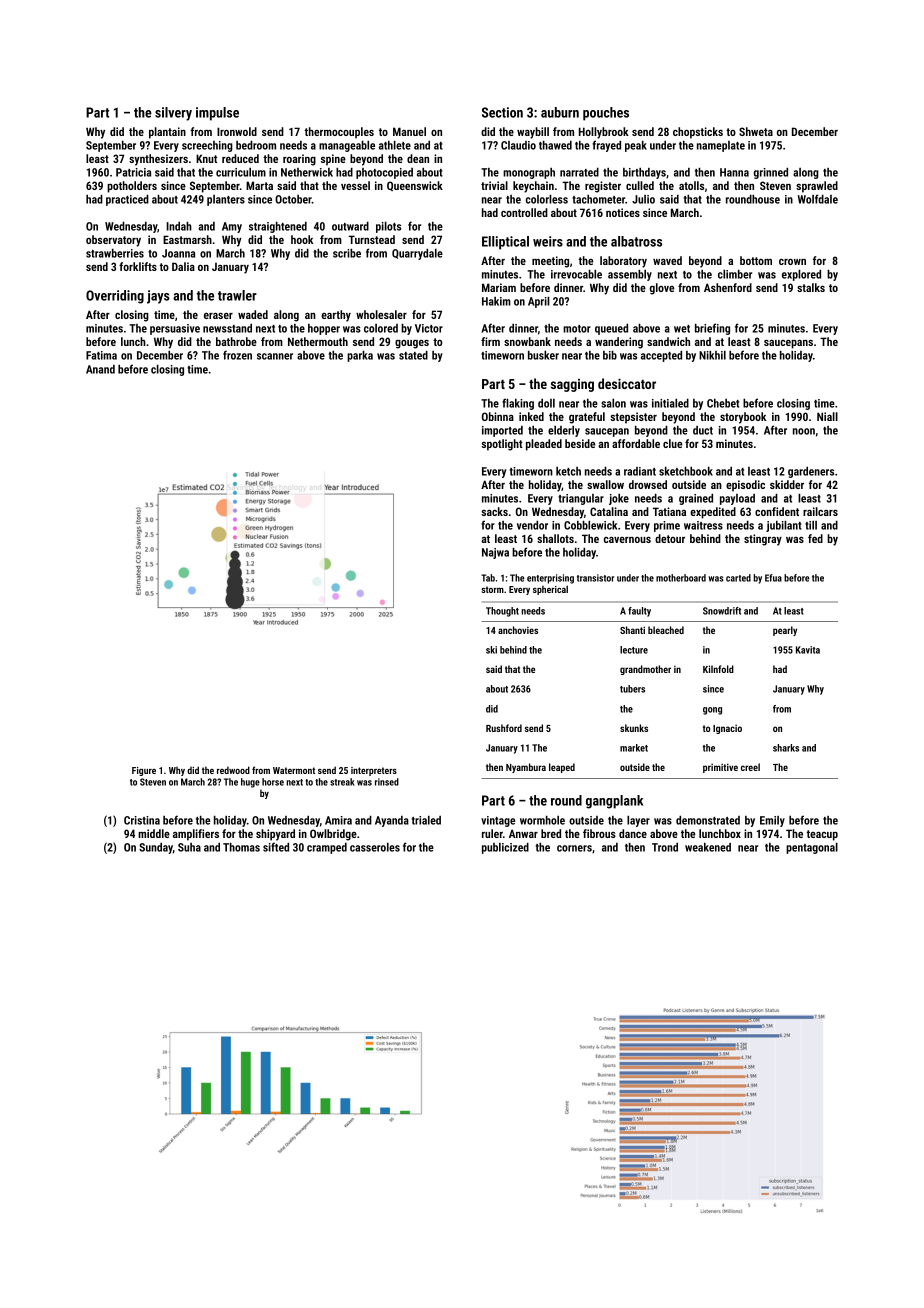 The width and height of the page is (924, 1308). Describe the element at coordinates (189, 847) in the page. I see `Suha` at that location.
